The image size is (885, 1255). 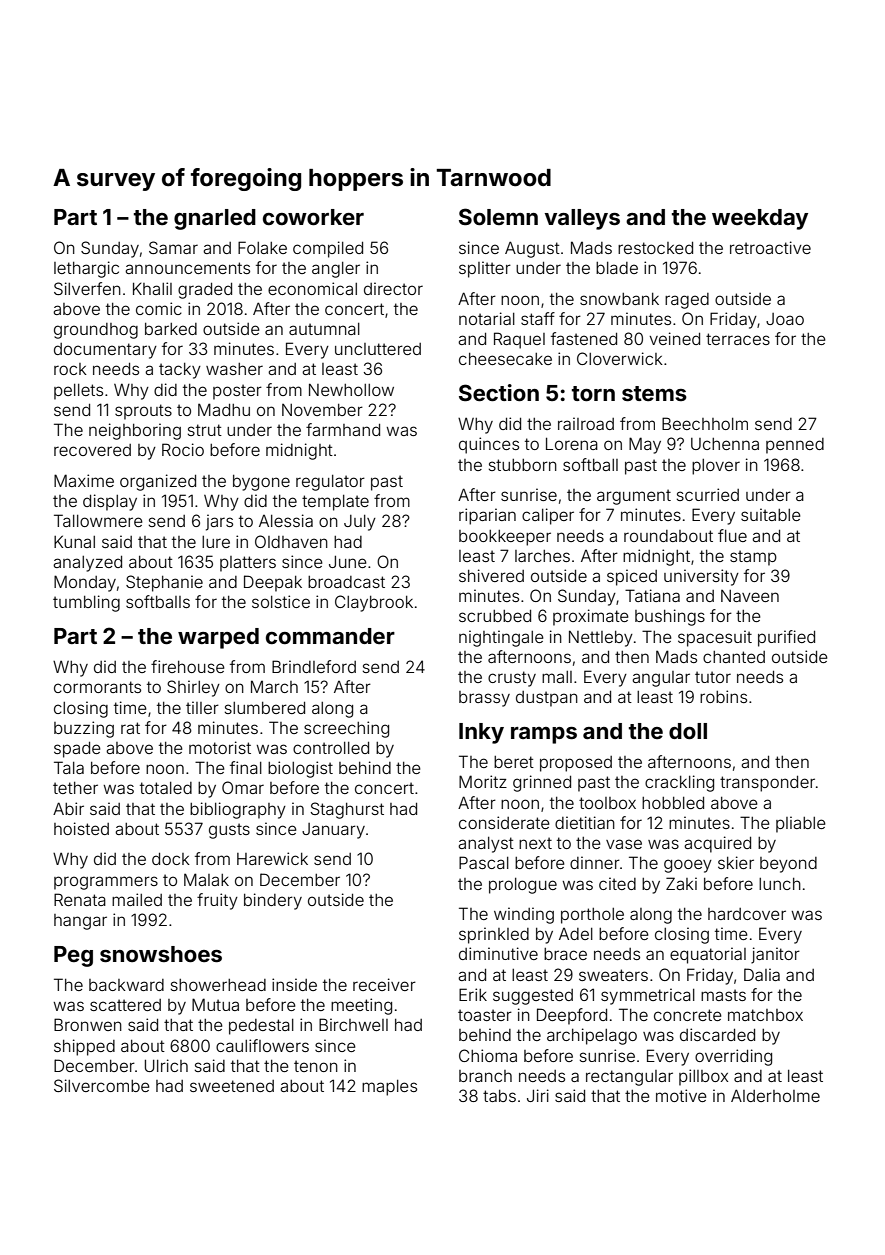 I want to click on robins, so click(x=723, y=696).
